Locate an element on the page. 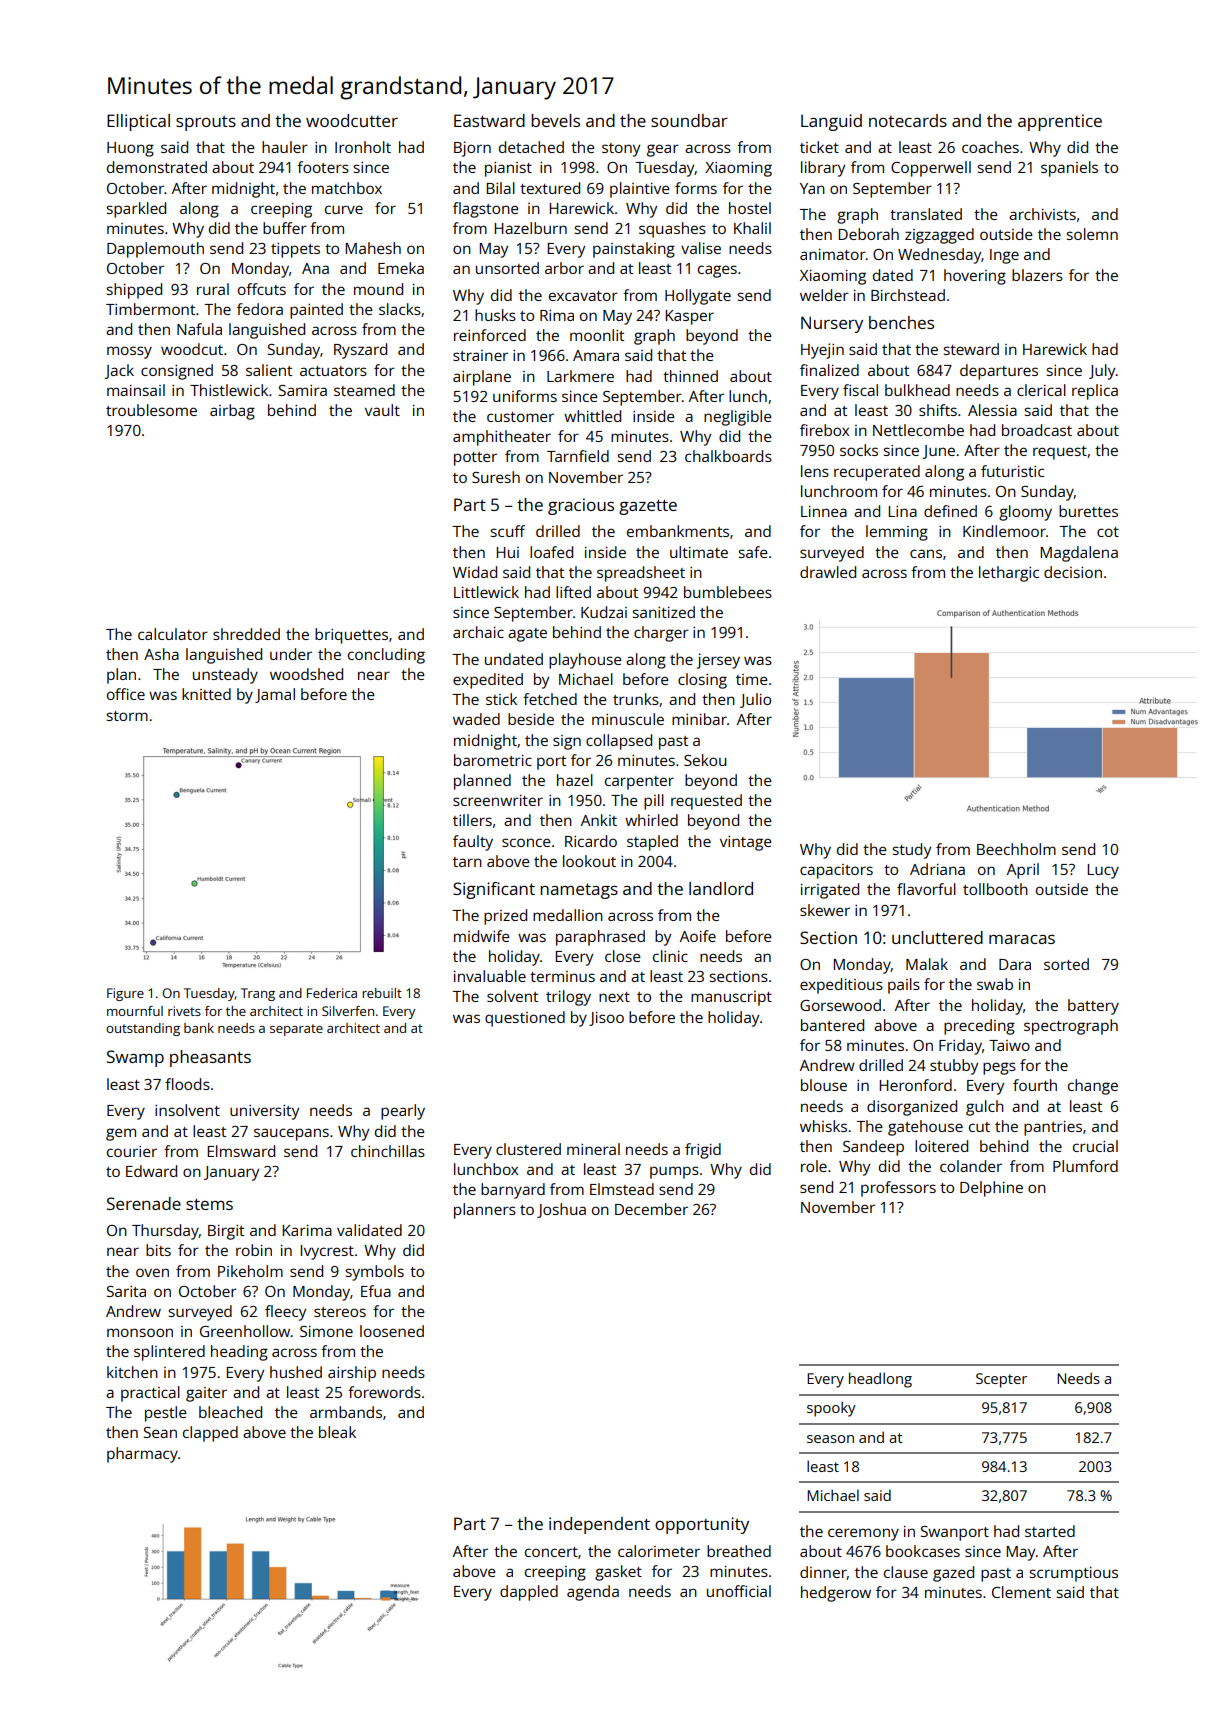 The width and height of the page is (1225, 1732). bleak is located at coordinates (337, 1432).
